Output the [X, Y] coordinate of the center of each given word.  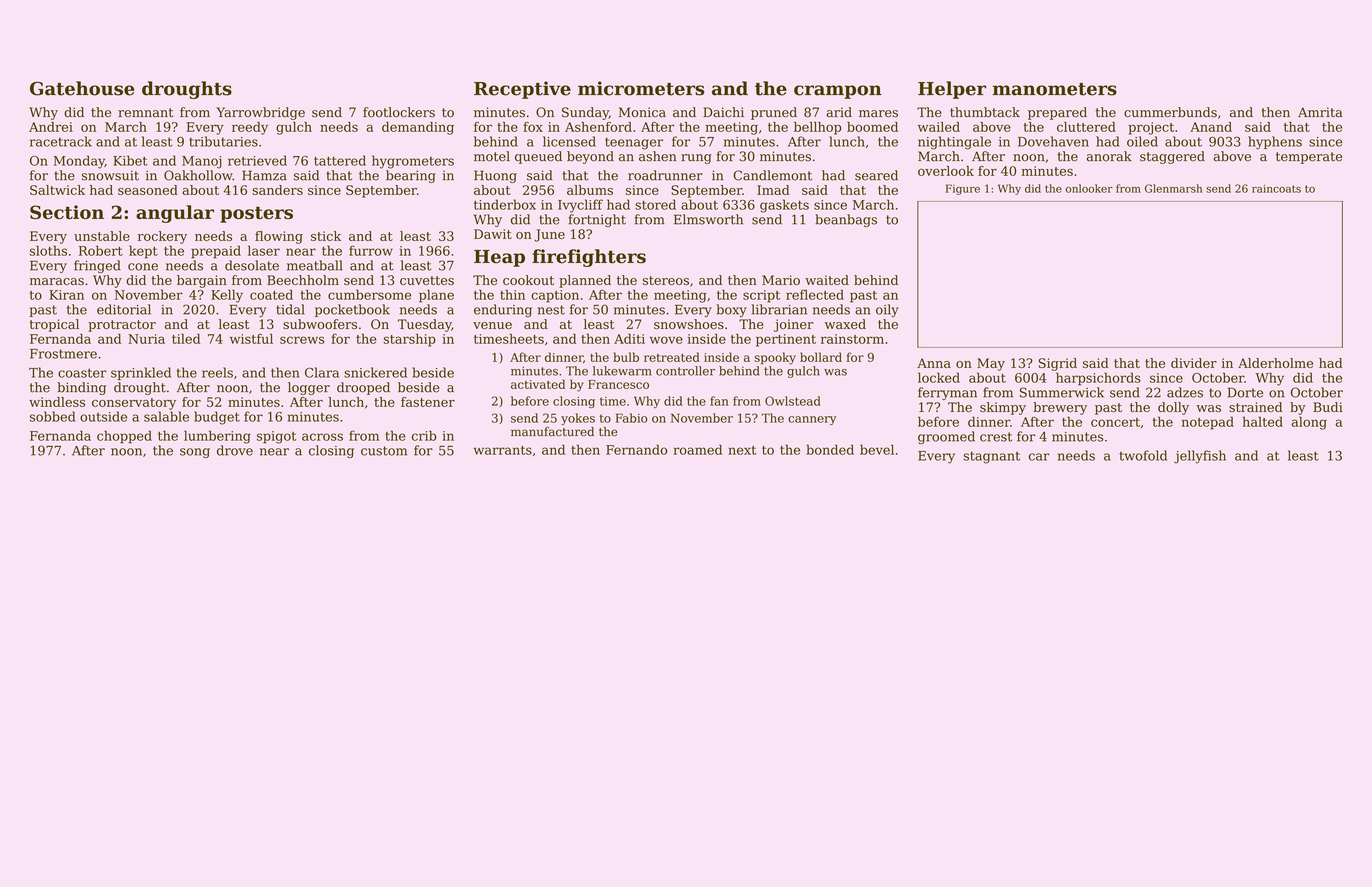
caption [555, 296]
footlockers [399, 112]
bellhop [817, 128]
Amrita [1320, 112]
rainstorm [852, 339]
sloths [48, 250]
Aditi [629, 339]
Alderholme [1275, 363]
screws [302, 340]
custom [384, 451]
